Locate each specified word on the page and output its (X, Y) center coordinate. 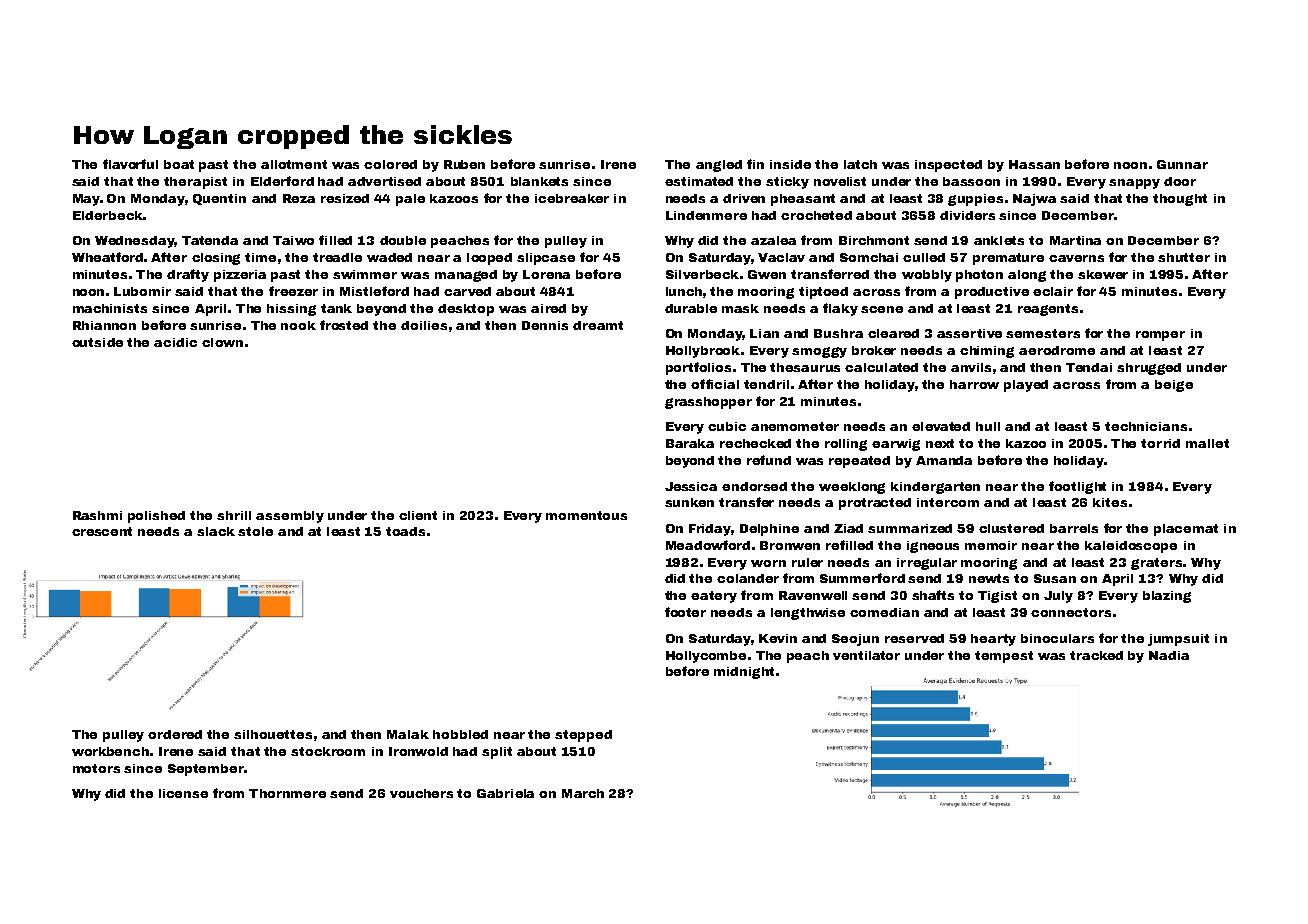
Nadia (1169, 655)
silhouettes (273, 734)
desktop (466, 310)
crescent (102, 531)
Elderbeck (108, 215)
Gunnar (1182, 164)
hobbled (460, 734)
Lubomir (142, 291)
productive (992, 293)
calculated (881, 367)
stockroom (328, 751)
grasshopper (708, 403)
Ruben (464, 164)
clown (222, 342)
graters (1156, 564)
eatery (714, 597)
